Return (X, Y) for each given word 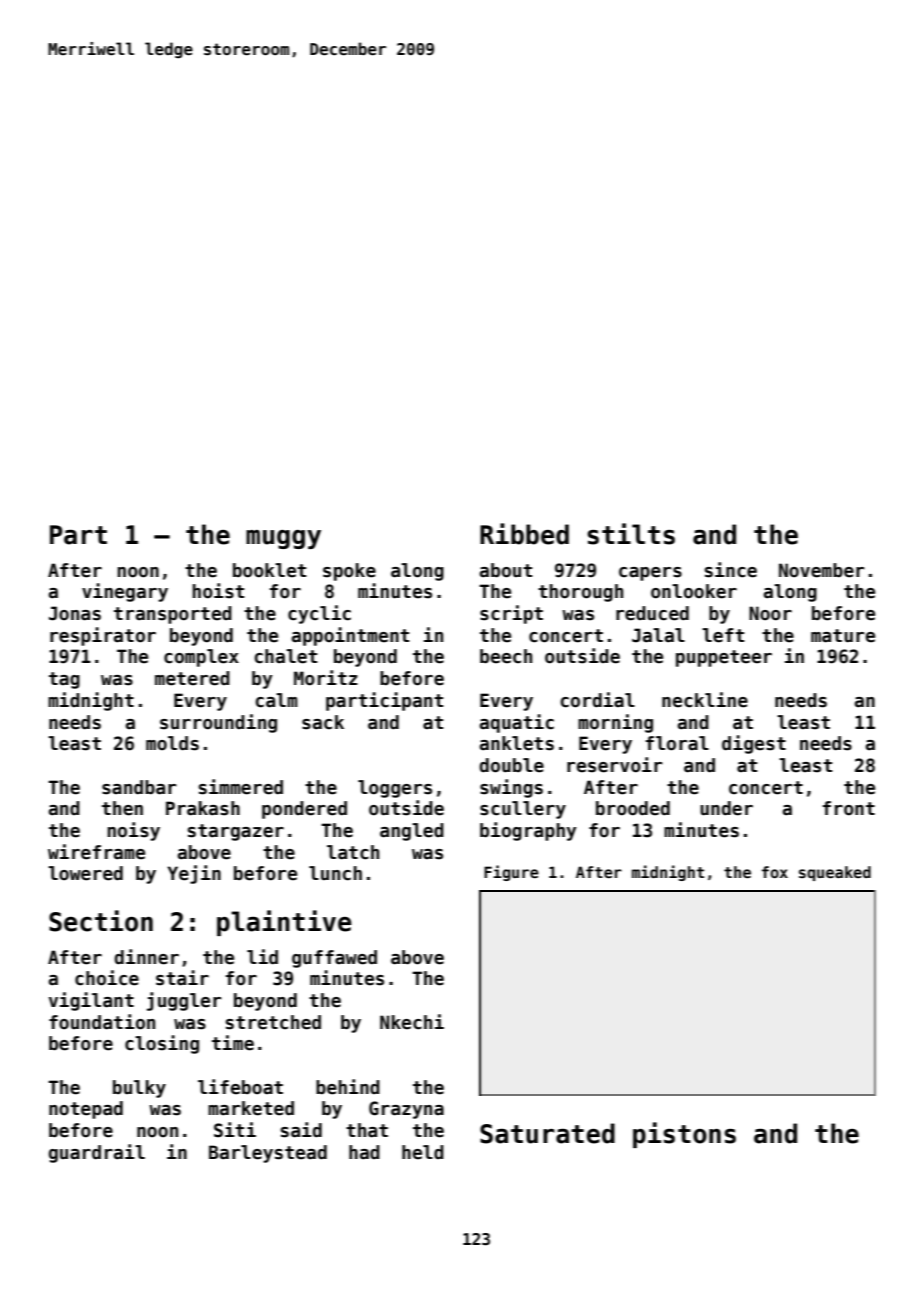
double (511, 765)
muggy (283, 539)
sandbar (139, 787)
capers (650, 574)
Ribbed (524, 534)
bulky (139, 1089)
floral (677, 743)
